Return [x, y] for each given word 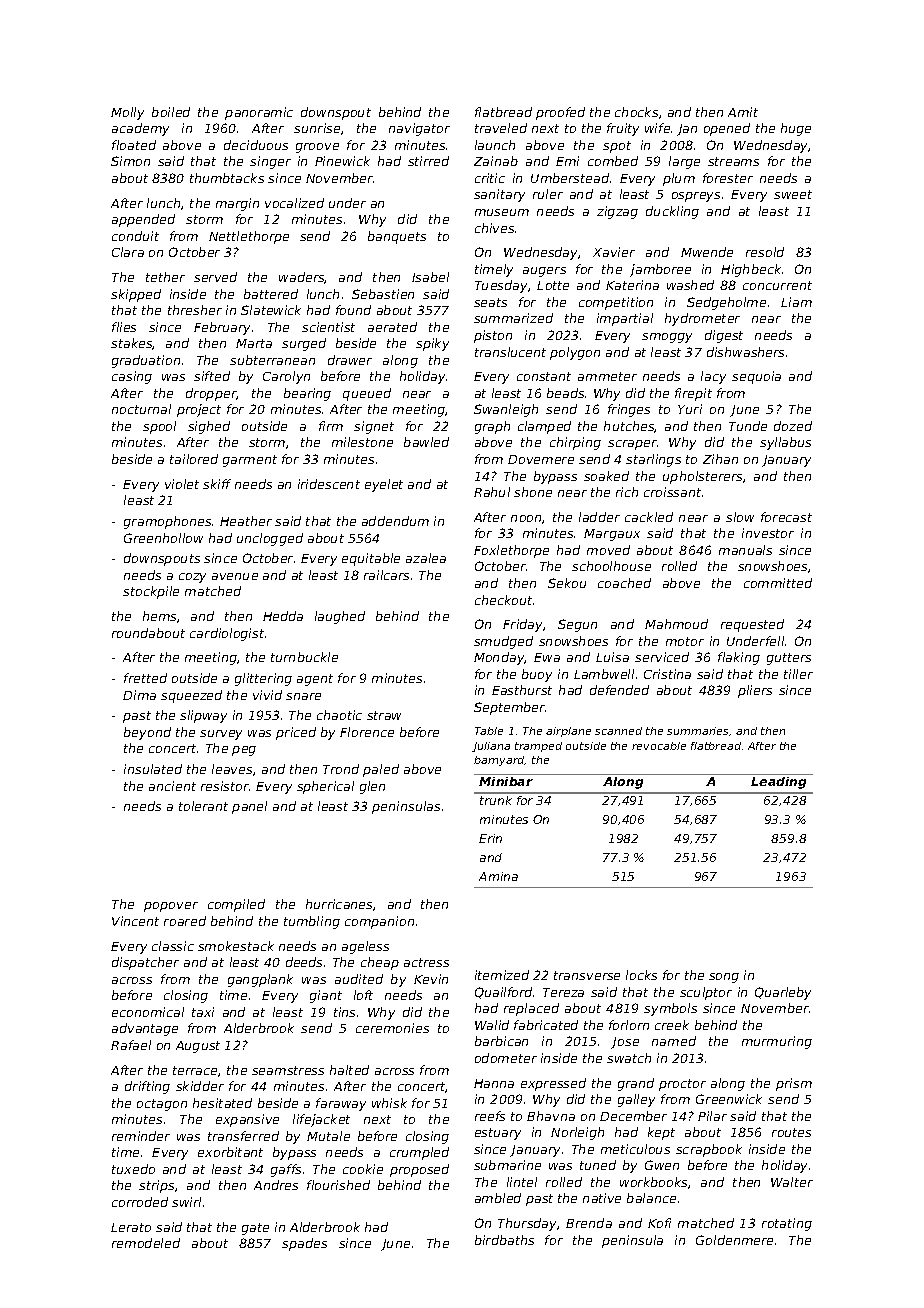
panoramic [259, 113]
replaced [531, 1009]
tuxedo [133, 1169]
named [674, 1041]
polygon [575, 353]
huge [796, 129]
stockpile [151, 592]
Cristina [667, 674]
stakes [132, 344]
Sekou [567, 583]
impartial [625, 319]
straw [384, 715]
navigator [419, 129]
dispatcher [145, 963]
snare [303, 696]
